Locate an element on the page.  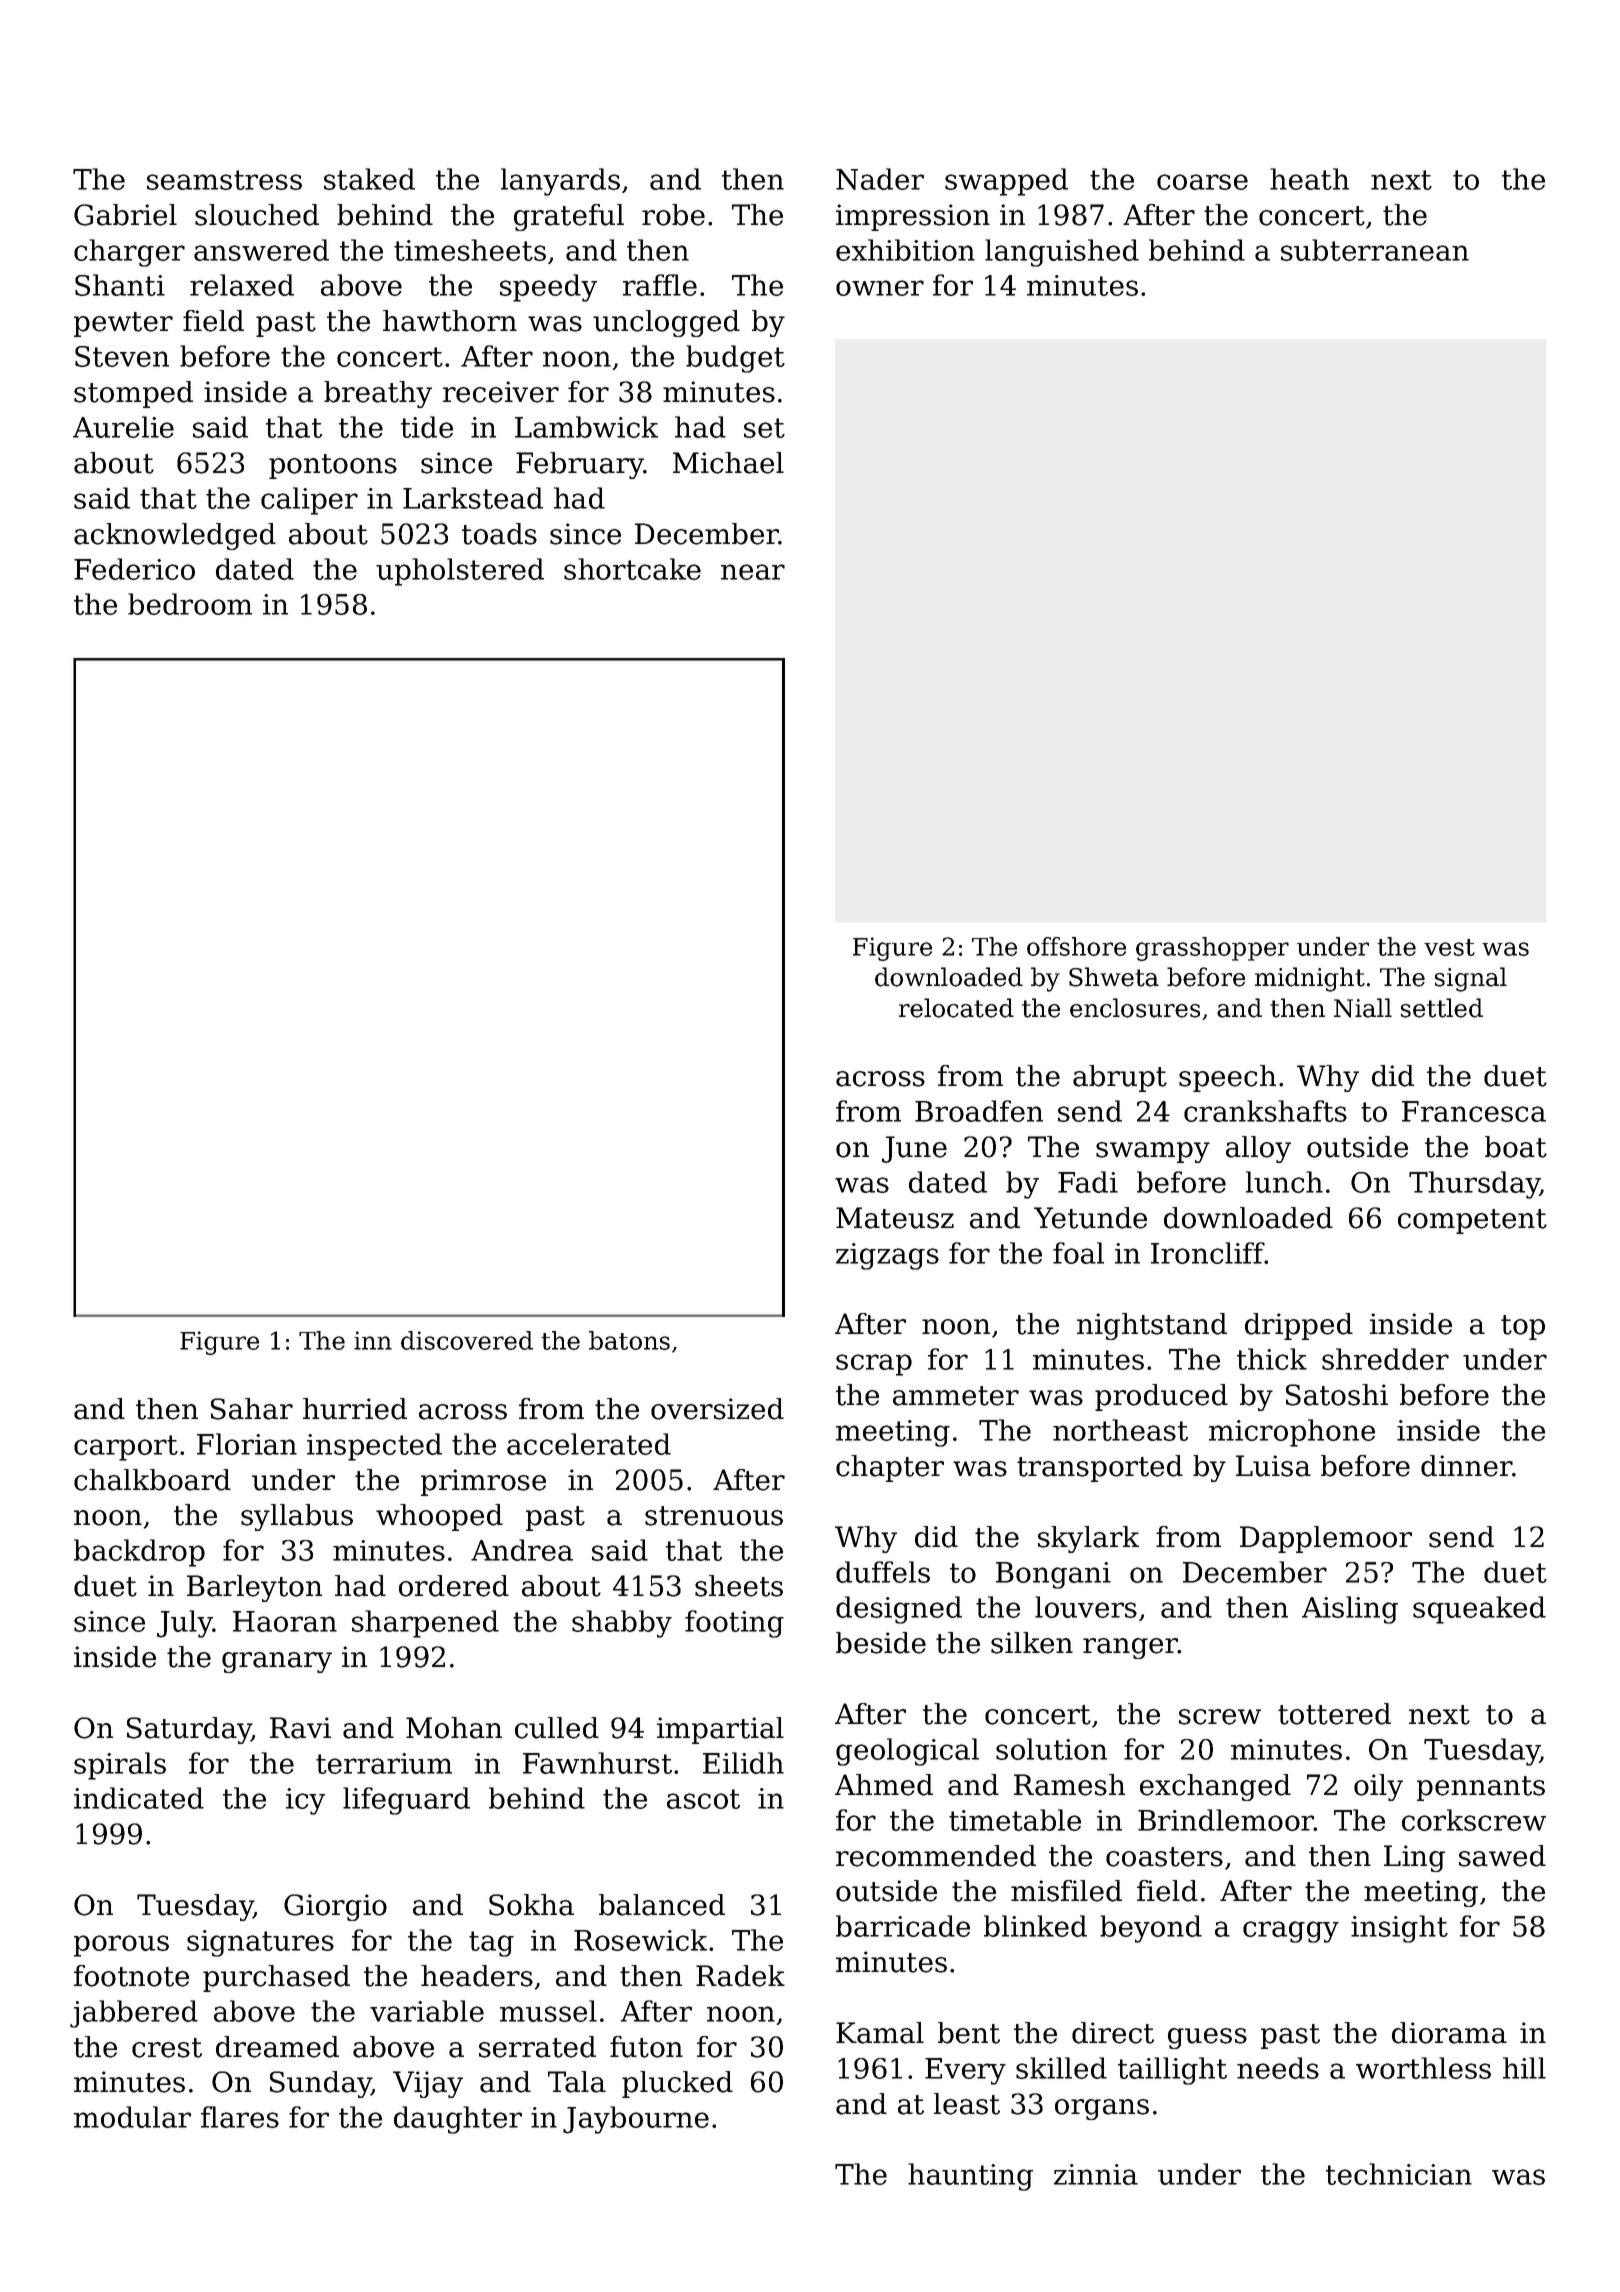
ascot is located at coordinates (703, 1799).
